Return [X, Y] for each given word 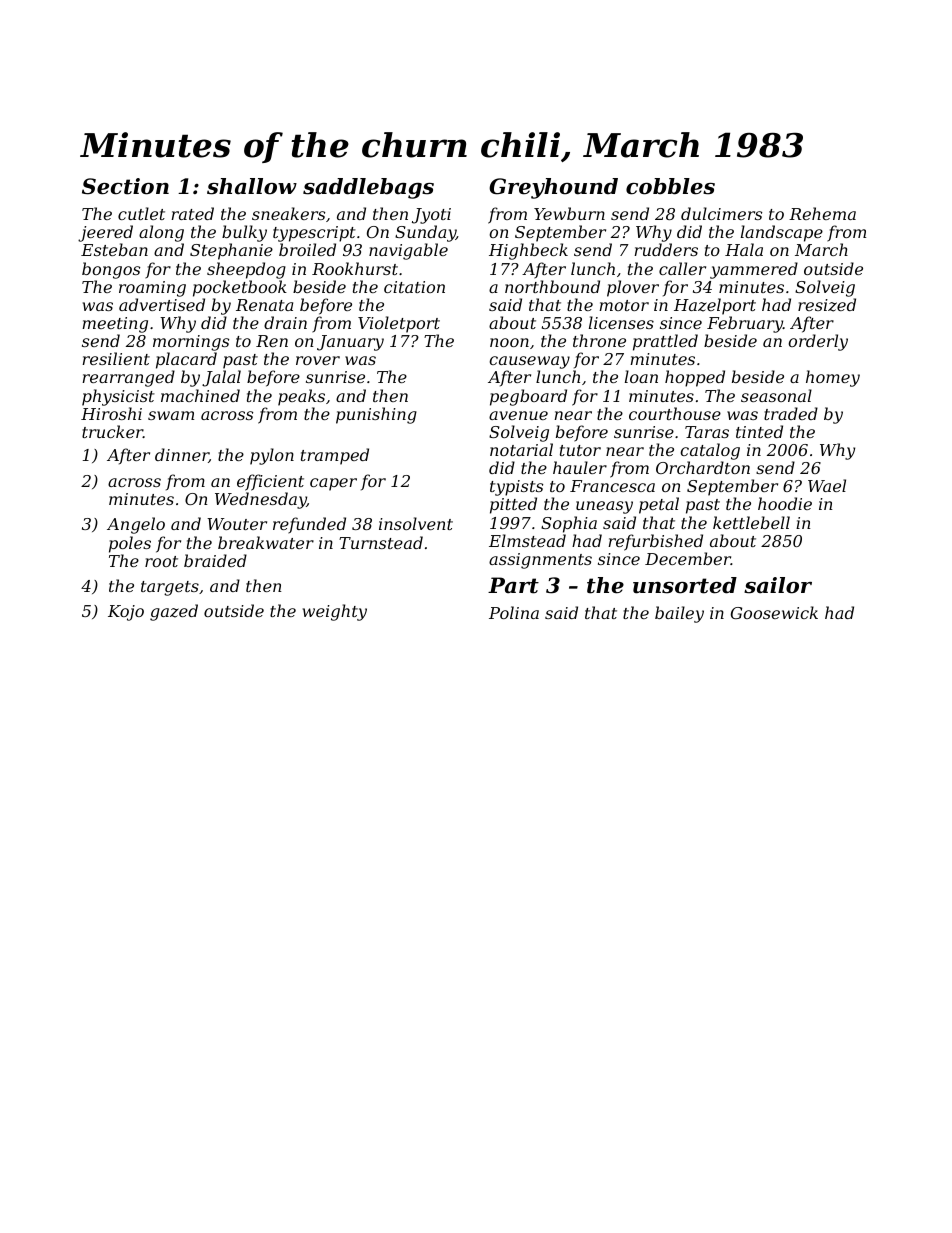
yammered [754, 270]
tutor [580, 450]
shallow [252, 186]
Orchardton [703, 467]
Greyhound [553, 188]
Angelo [136, 525]
